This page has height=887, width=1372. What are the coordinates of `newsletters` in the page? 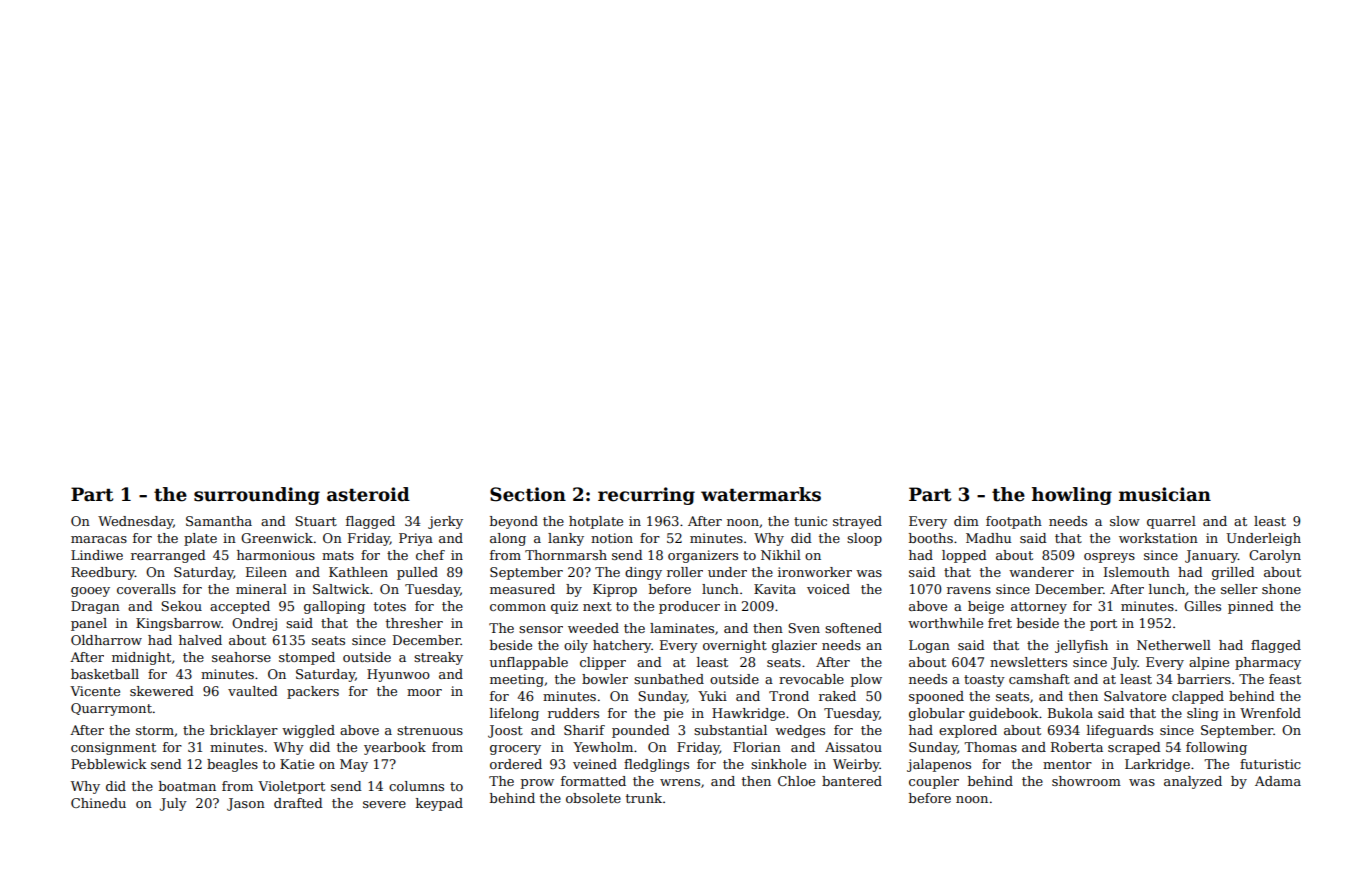 It's located at (1028, 662).
